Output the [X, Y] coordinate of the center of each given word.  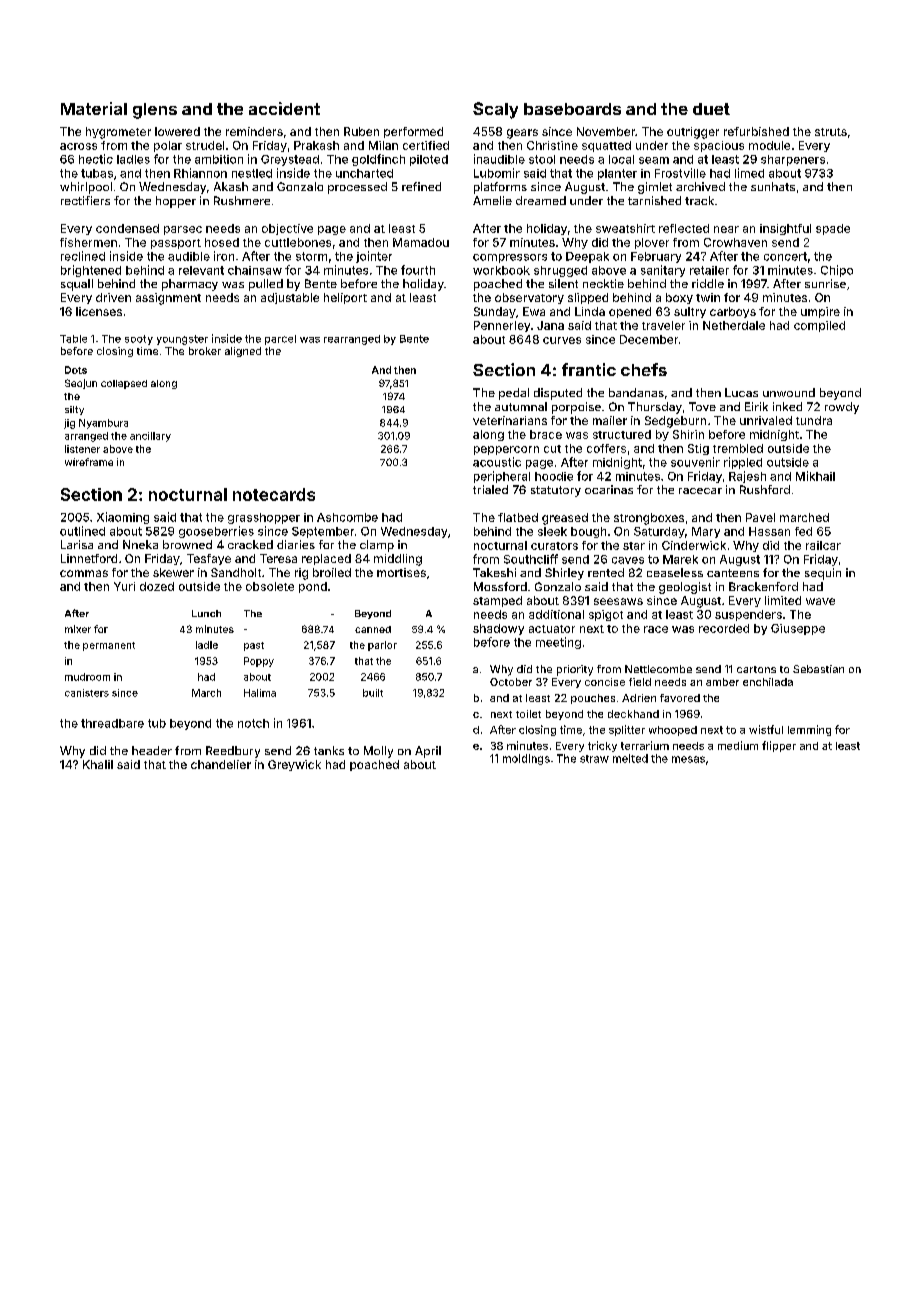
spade [833, 229]
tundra [814, 420]
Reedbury [233, 752]
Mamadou [421, 242]
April [428, 752]
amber [722, 682]
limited [783, 600]
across [78, 146]
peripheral [502, 477]
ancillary [150, 437]
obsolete [270, 586]
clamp [377, 546]
